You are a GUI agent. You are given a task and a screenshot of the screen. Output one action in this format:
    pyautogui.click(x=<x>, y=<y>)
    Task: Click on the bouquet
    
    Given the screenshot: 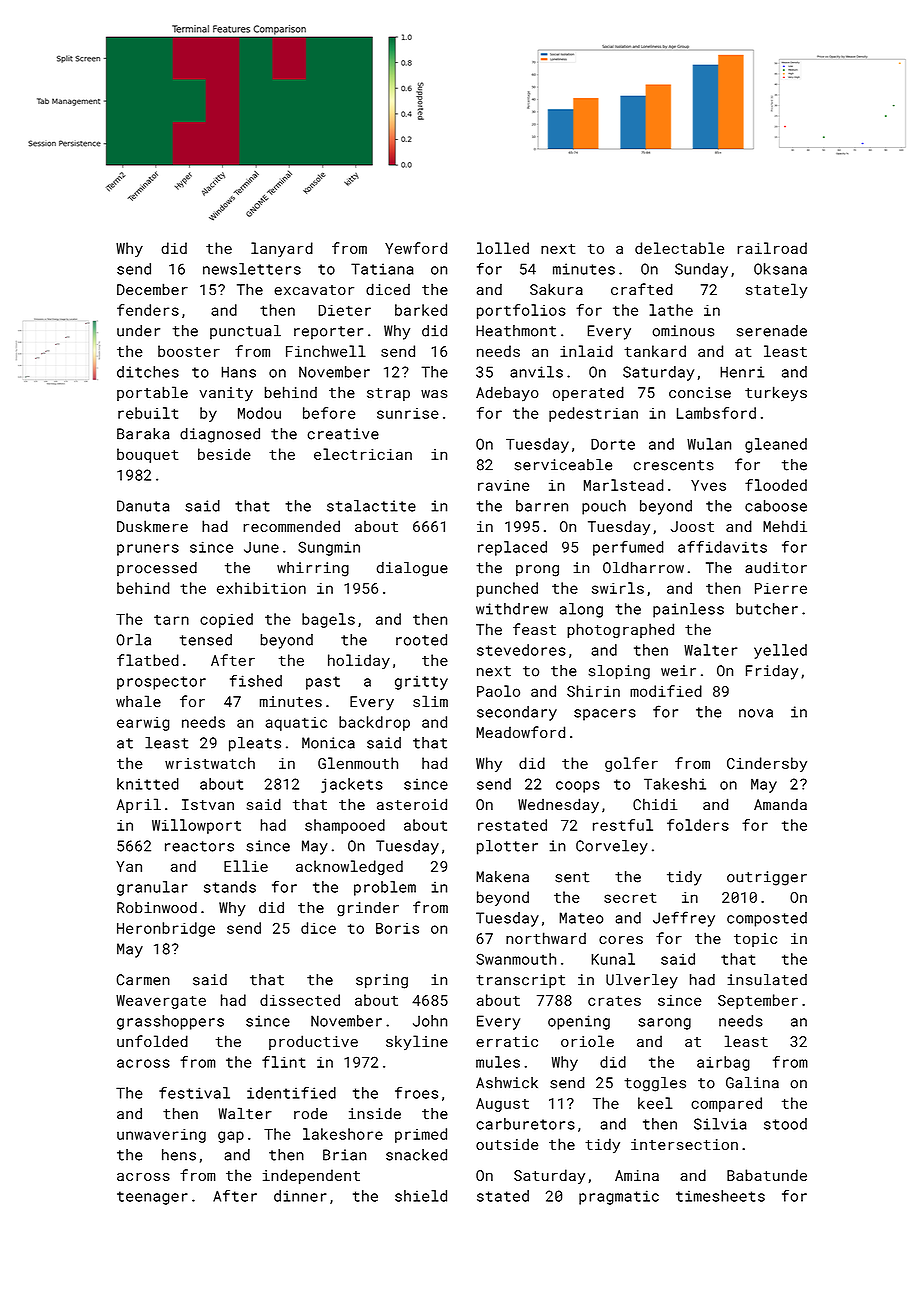 What is the action you would take?
    pyautogui.click(x=147, y=455)
